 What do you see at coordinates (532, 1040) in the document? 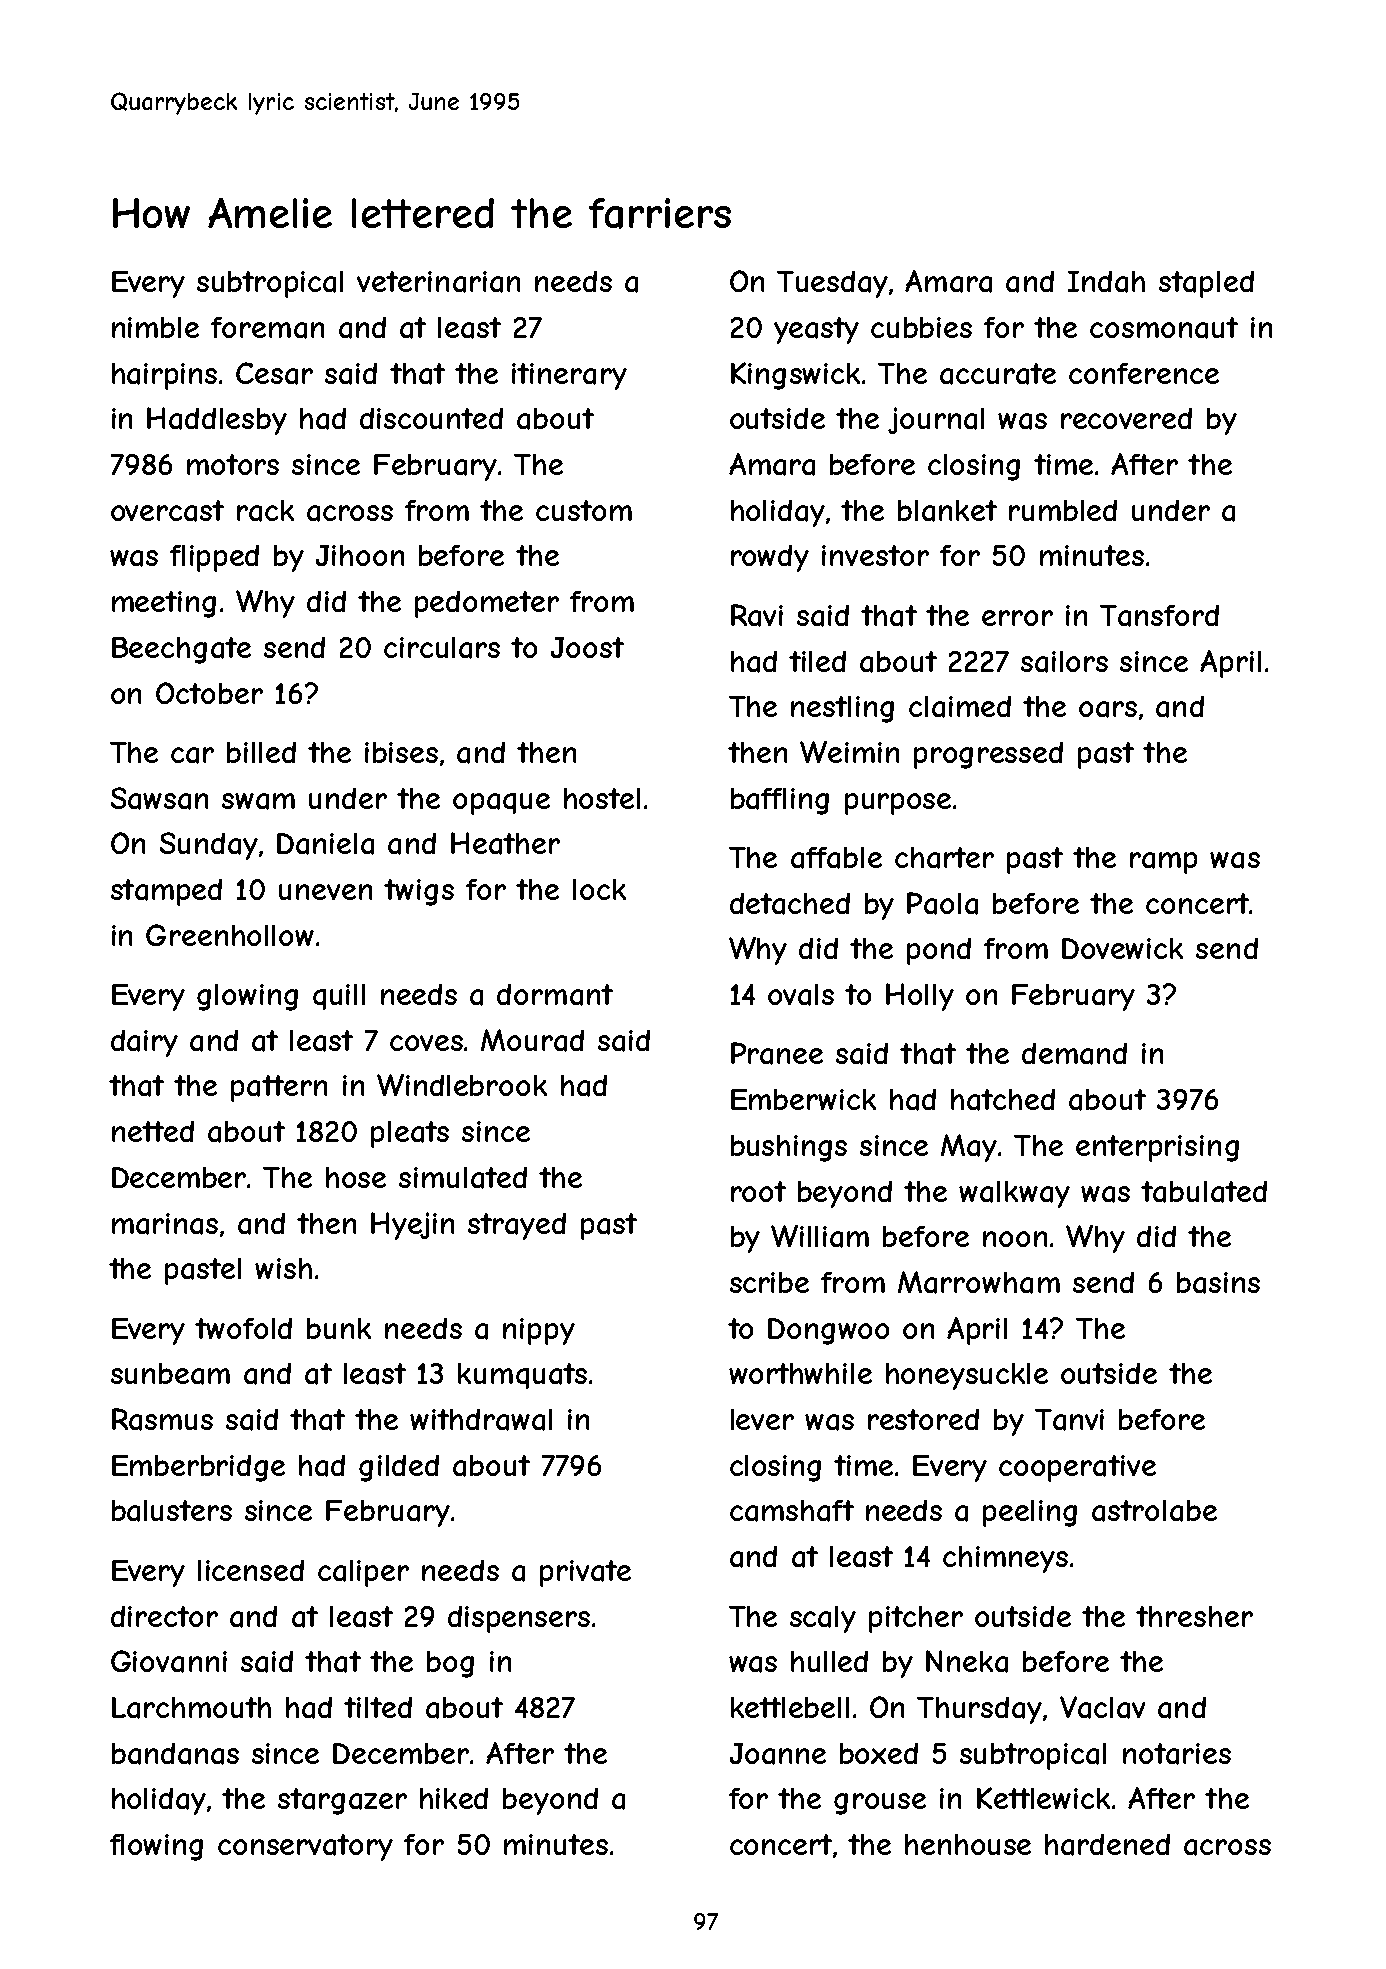
I see `Mourad` at bounding box center [532, 1040].
